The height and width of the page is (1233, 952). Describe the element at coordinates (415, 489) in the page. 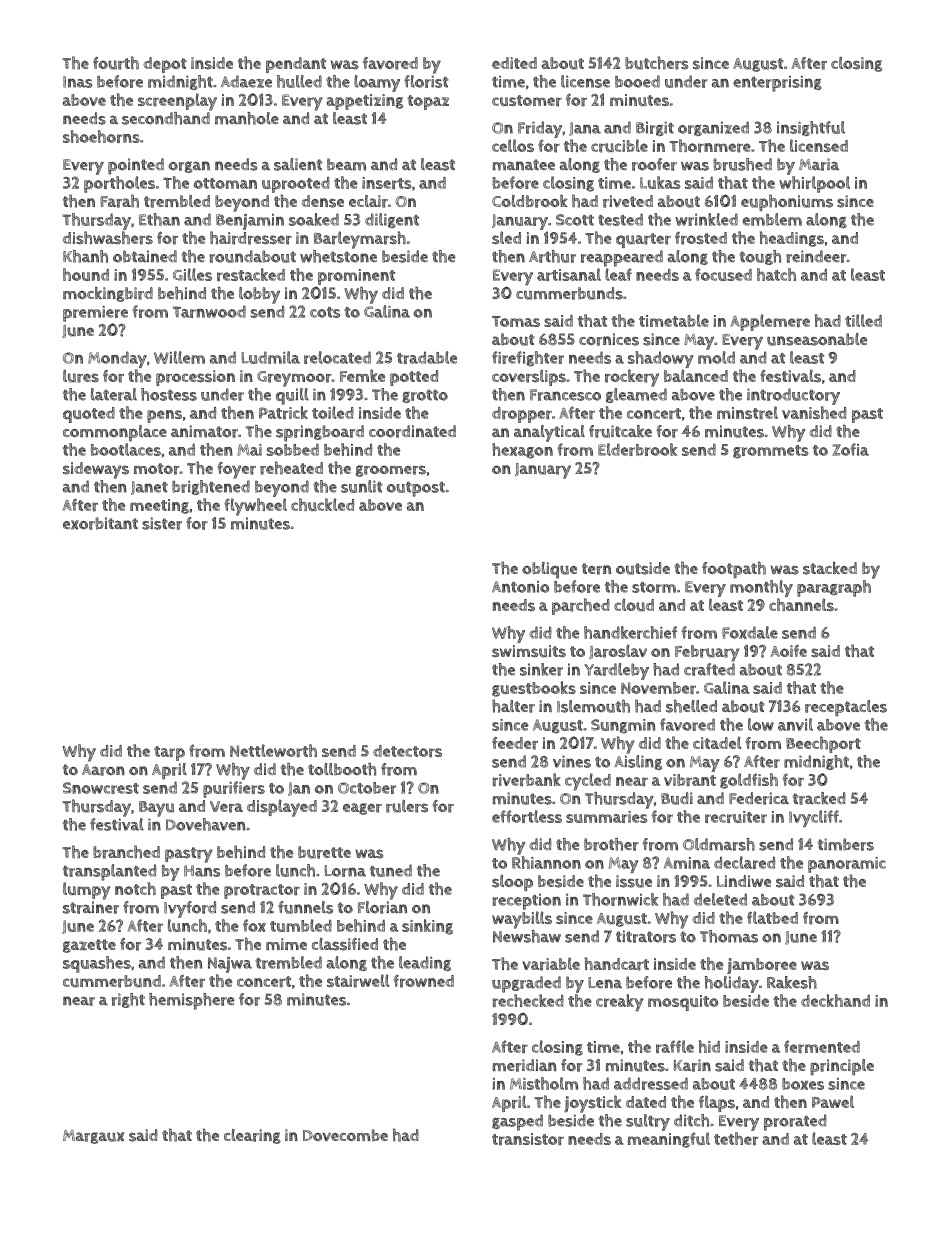

I see `outpost` at that location.
